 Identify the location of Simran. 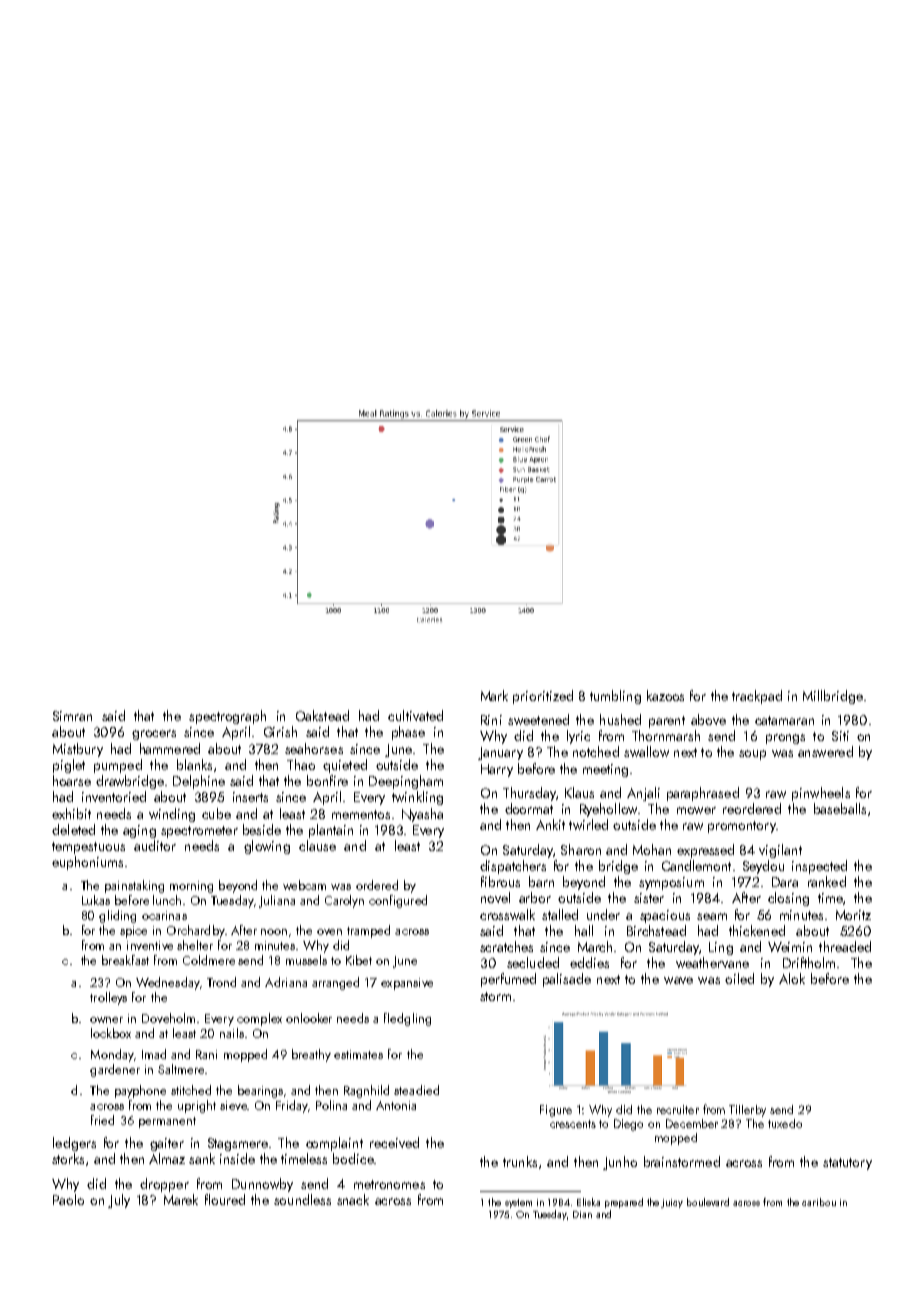
(72, 716).
